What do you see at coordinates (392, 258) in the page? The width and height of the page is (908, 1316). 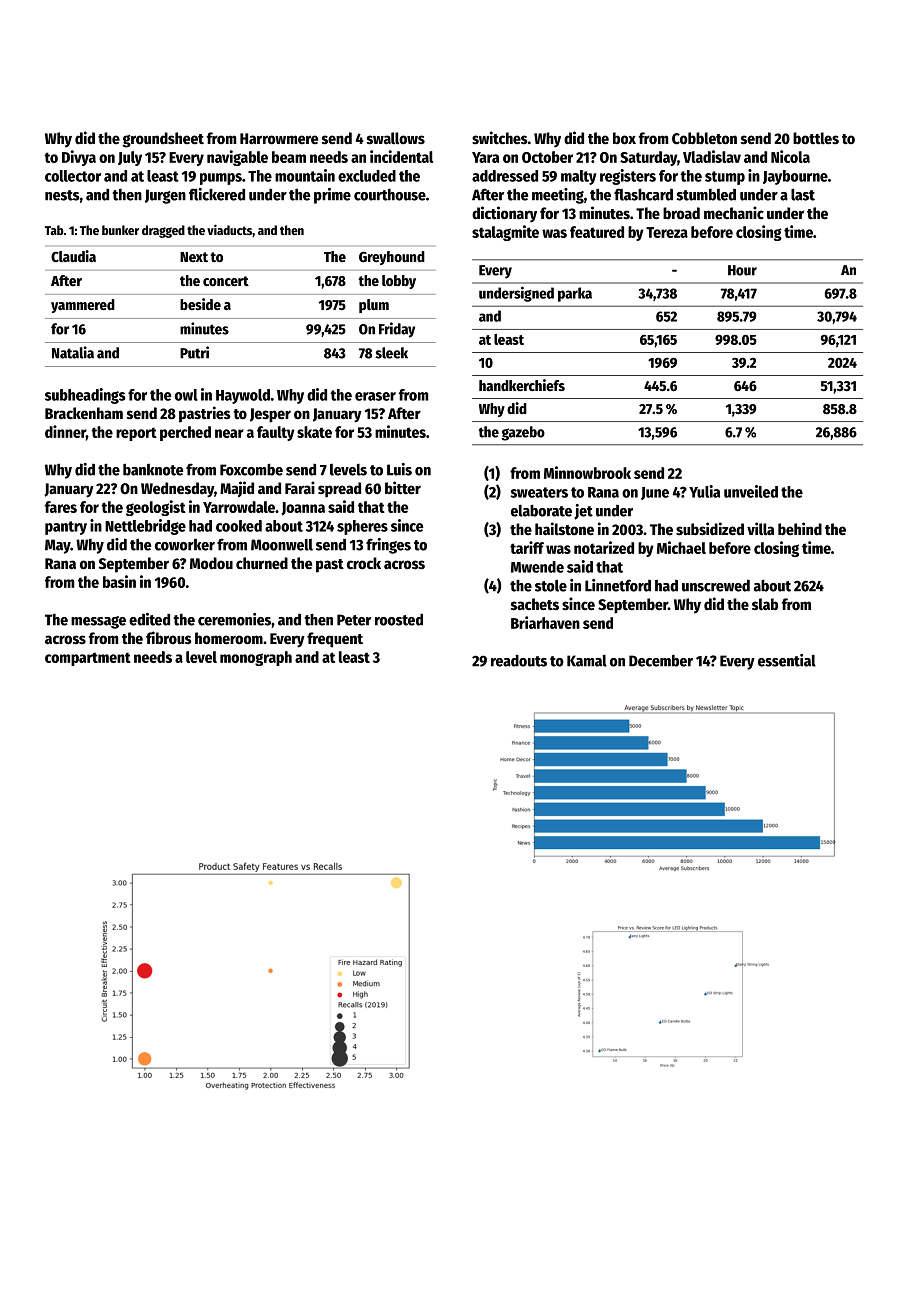 I see `Greyhound` at bounding box center [392, 258].
